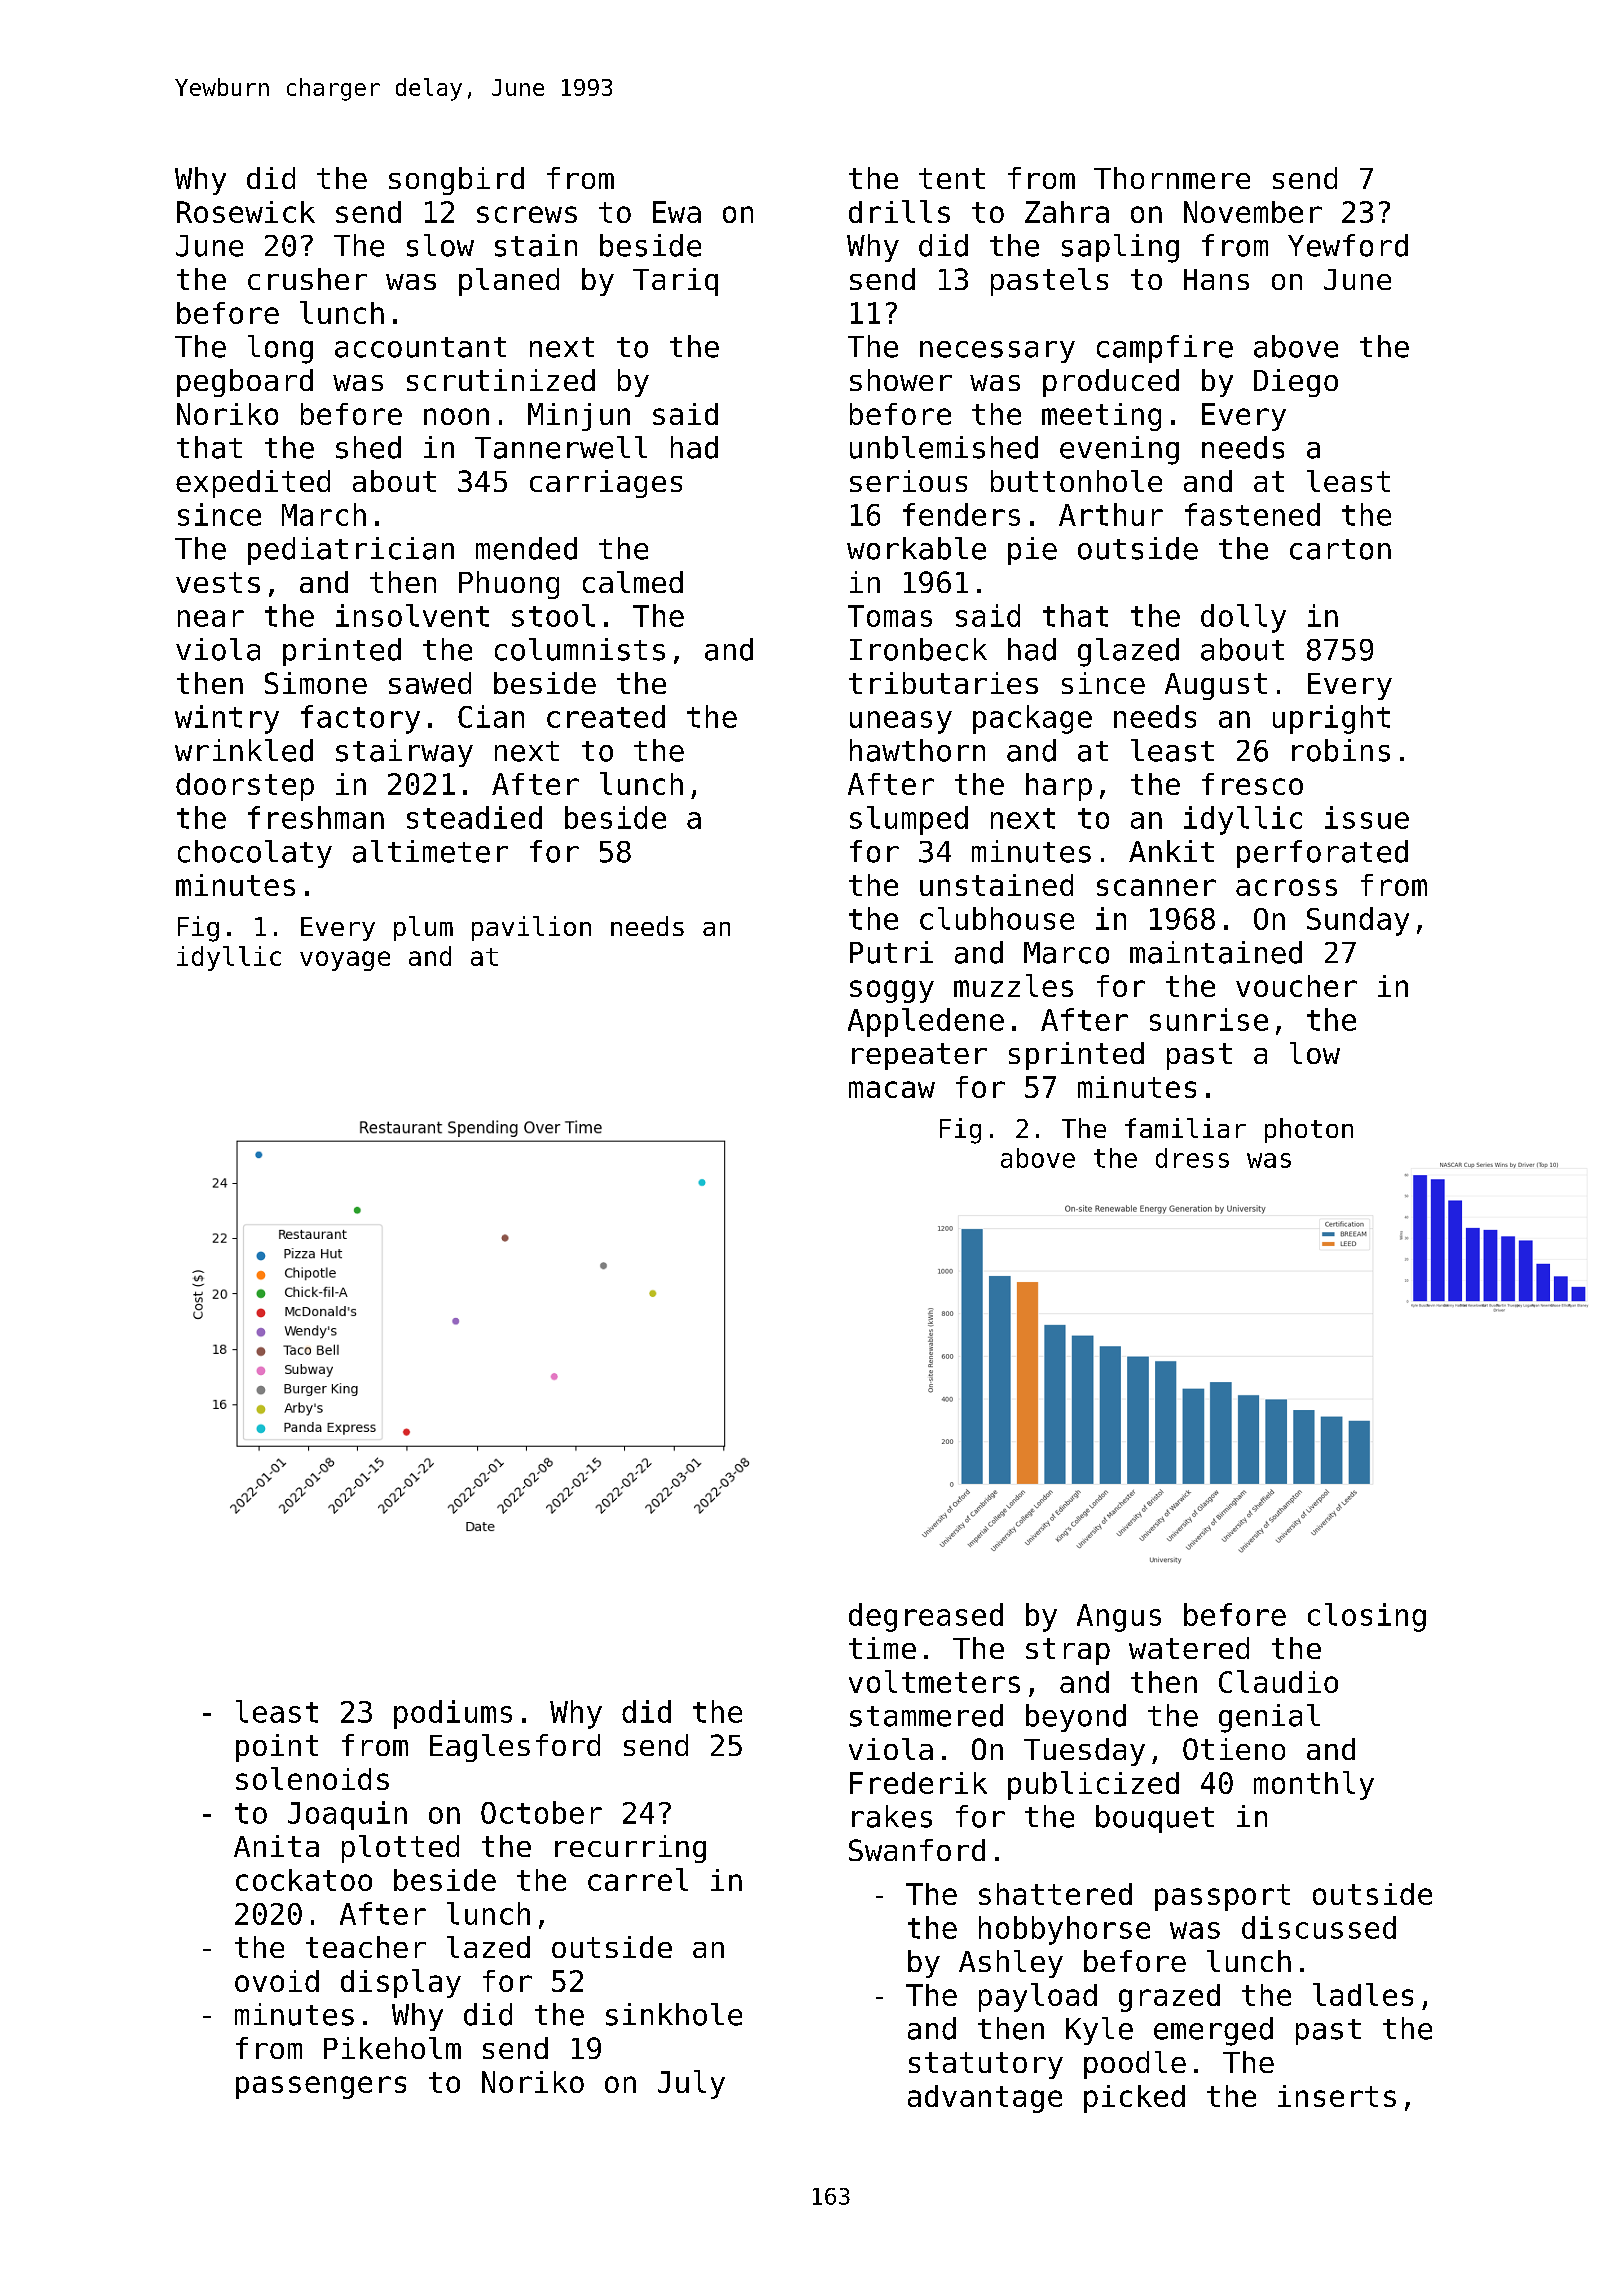 This screenshot has width=1620, height=2292. What do you see at coordinates (345, 961) in the screenshot?
I see `voyage` at bounding box center [345, 961].
